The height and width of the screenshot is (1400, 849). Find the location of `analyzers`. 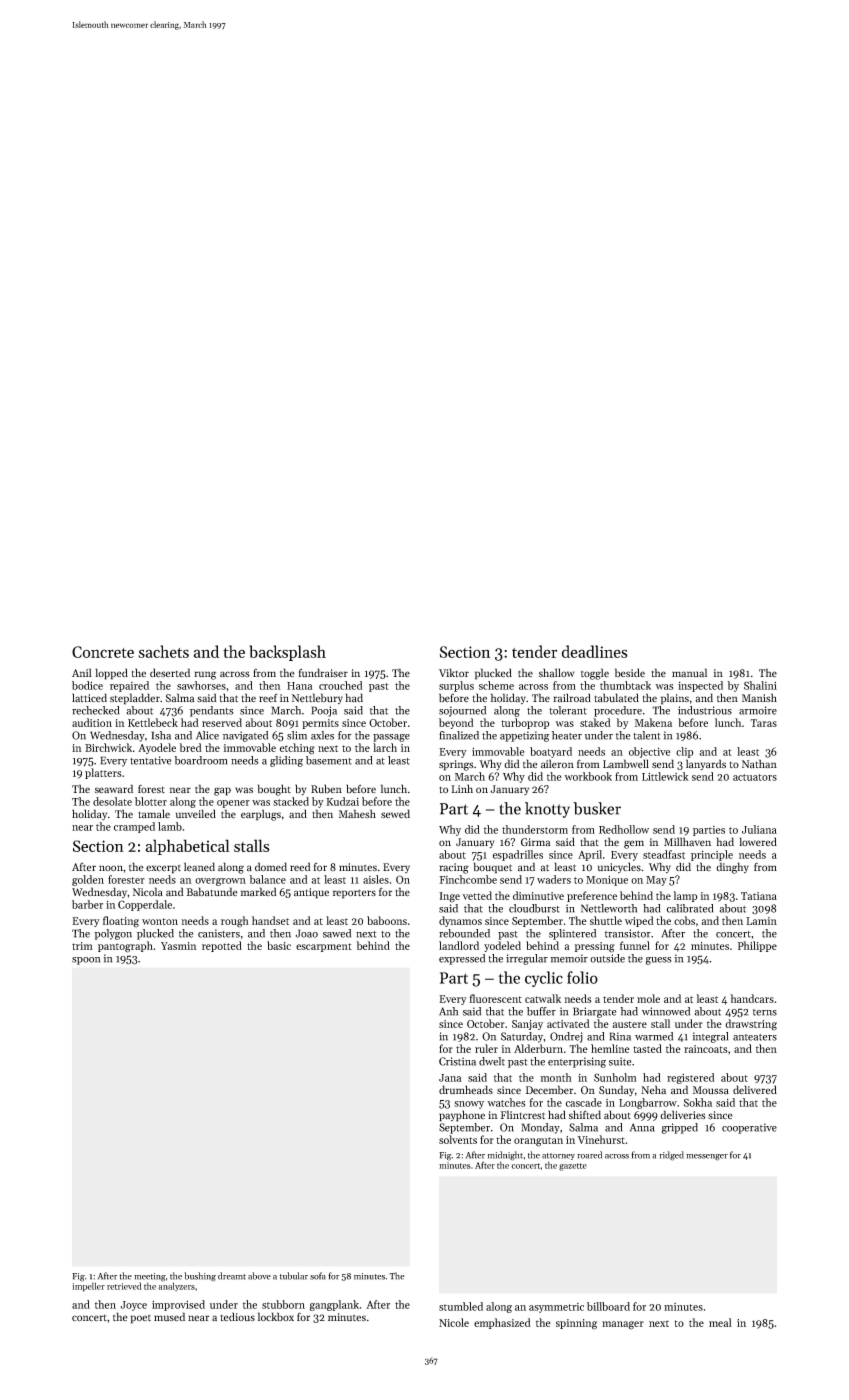

analyzers is located at coordinates (176, 1286).
